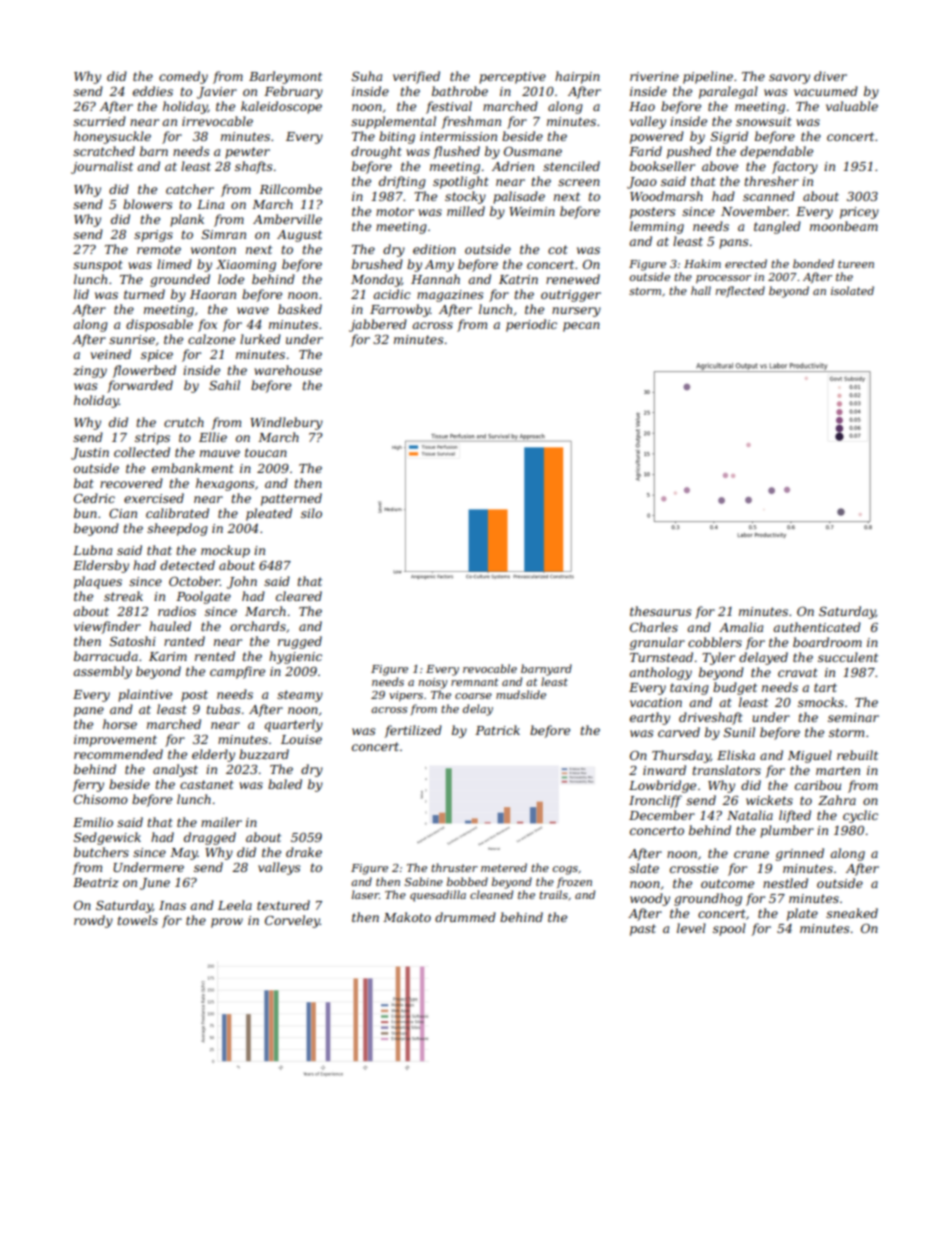  Describe the element at coordinates (728, 92) in the image. I see `paralegal` at that location.
